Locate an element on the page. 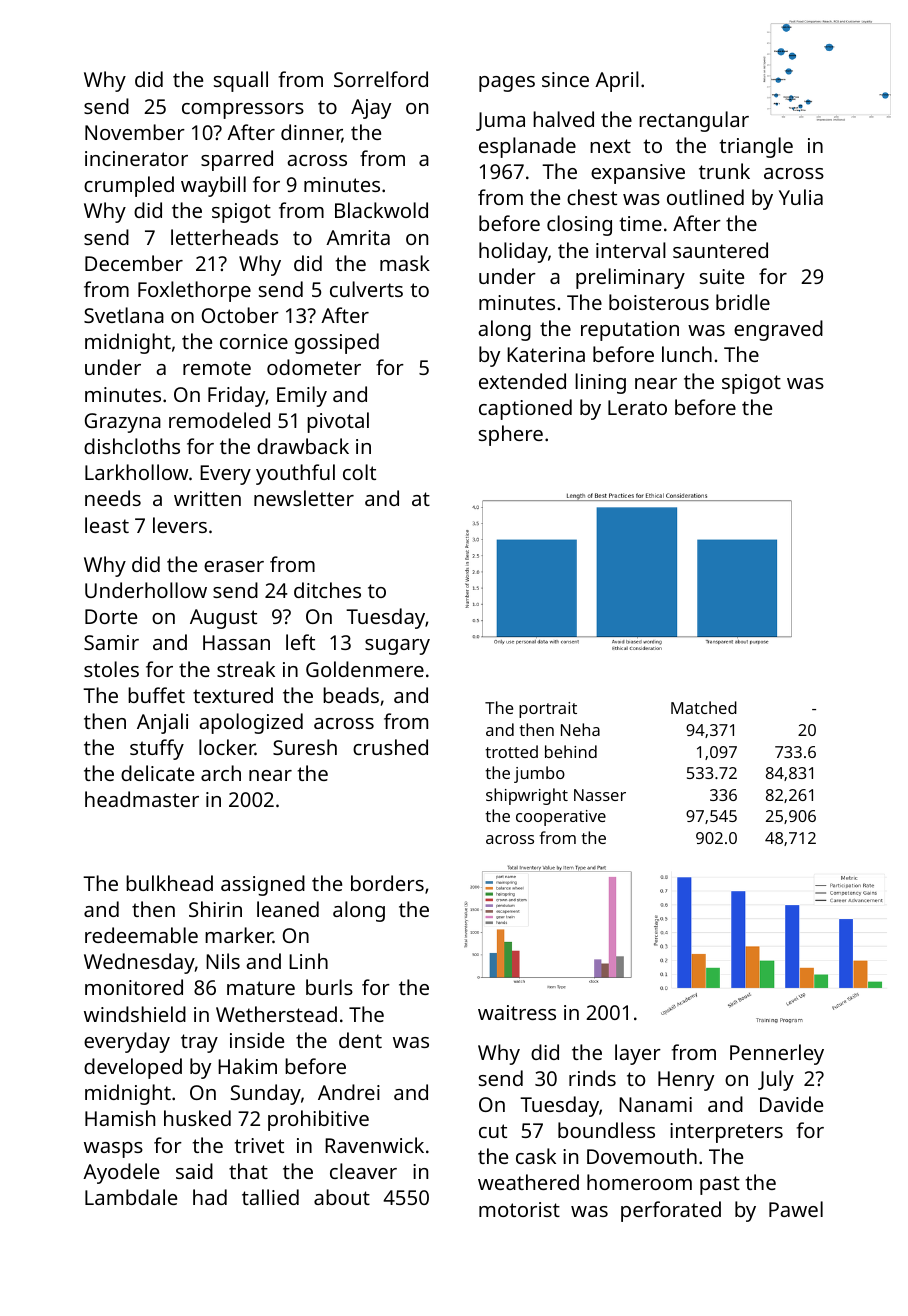 This document has width=908, height=1316. wasps is located at coordinates (113, 1150).
